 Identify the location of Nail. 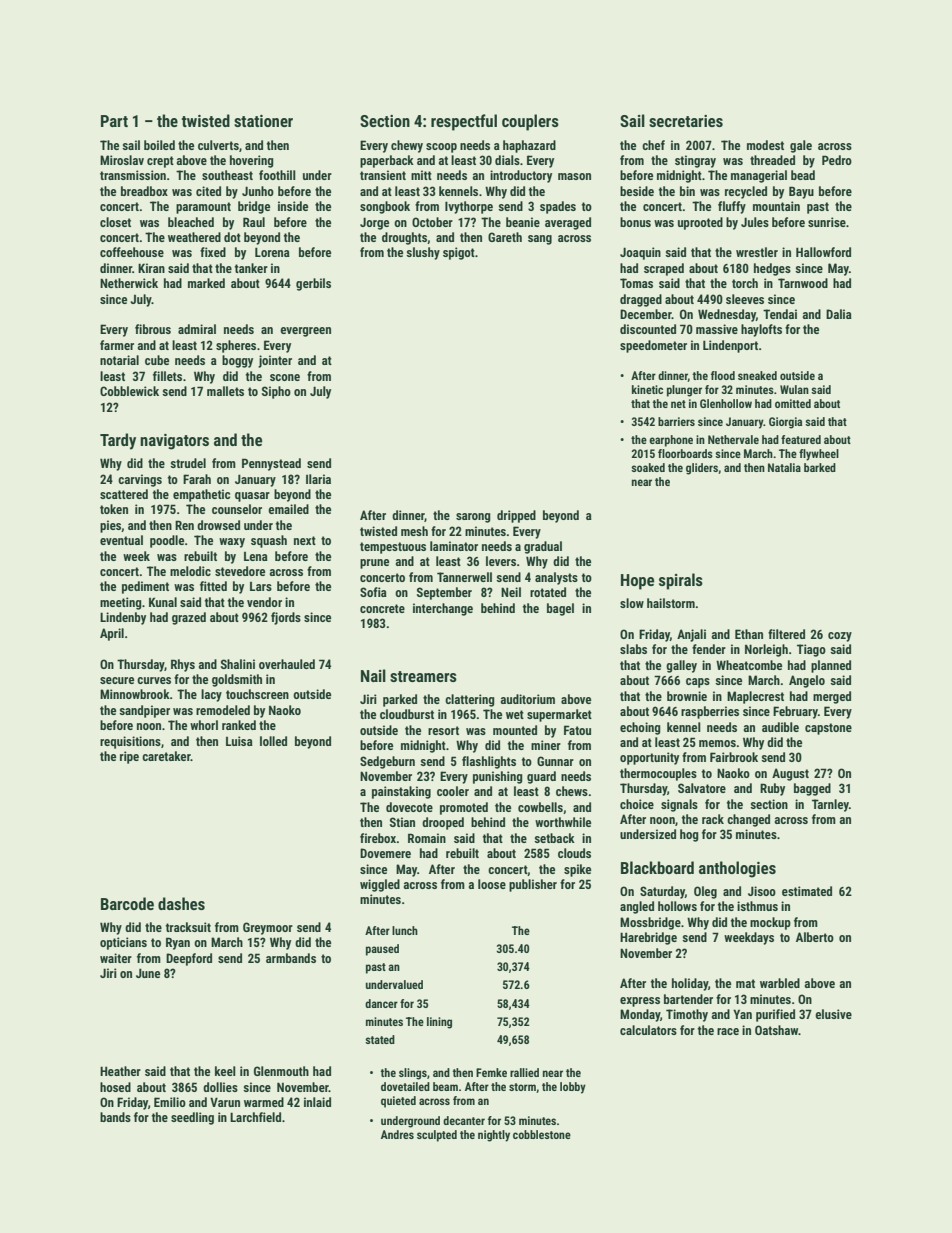
(373, 675).
